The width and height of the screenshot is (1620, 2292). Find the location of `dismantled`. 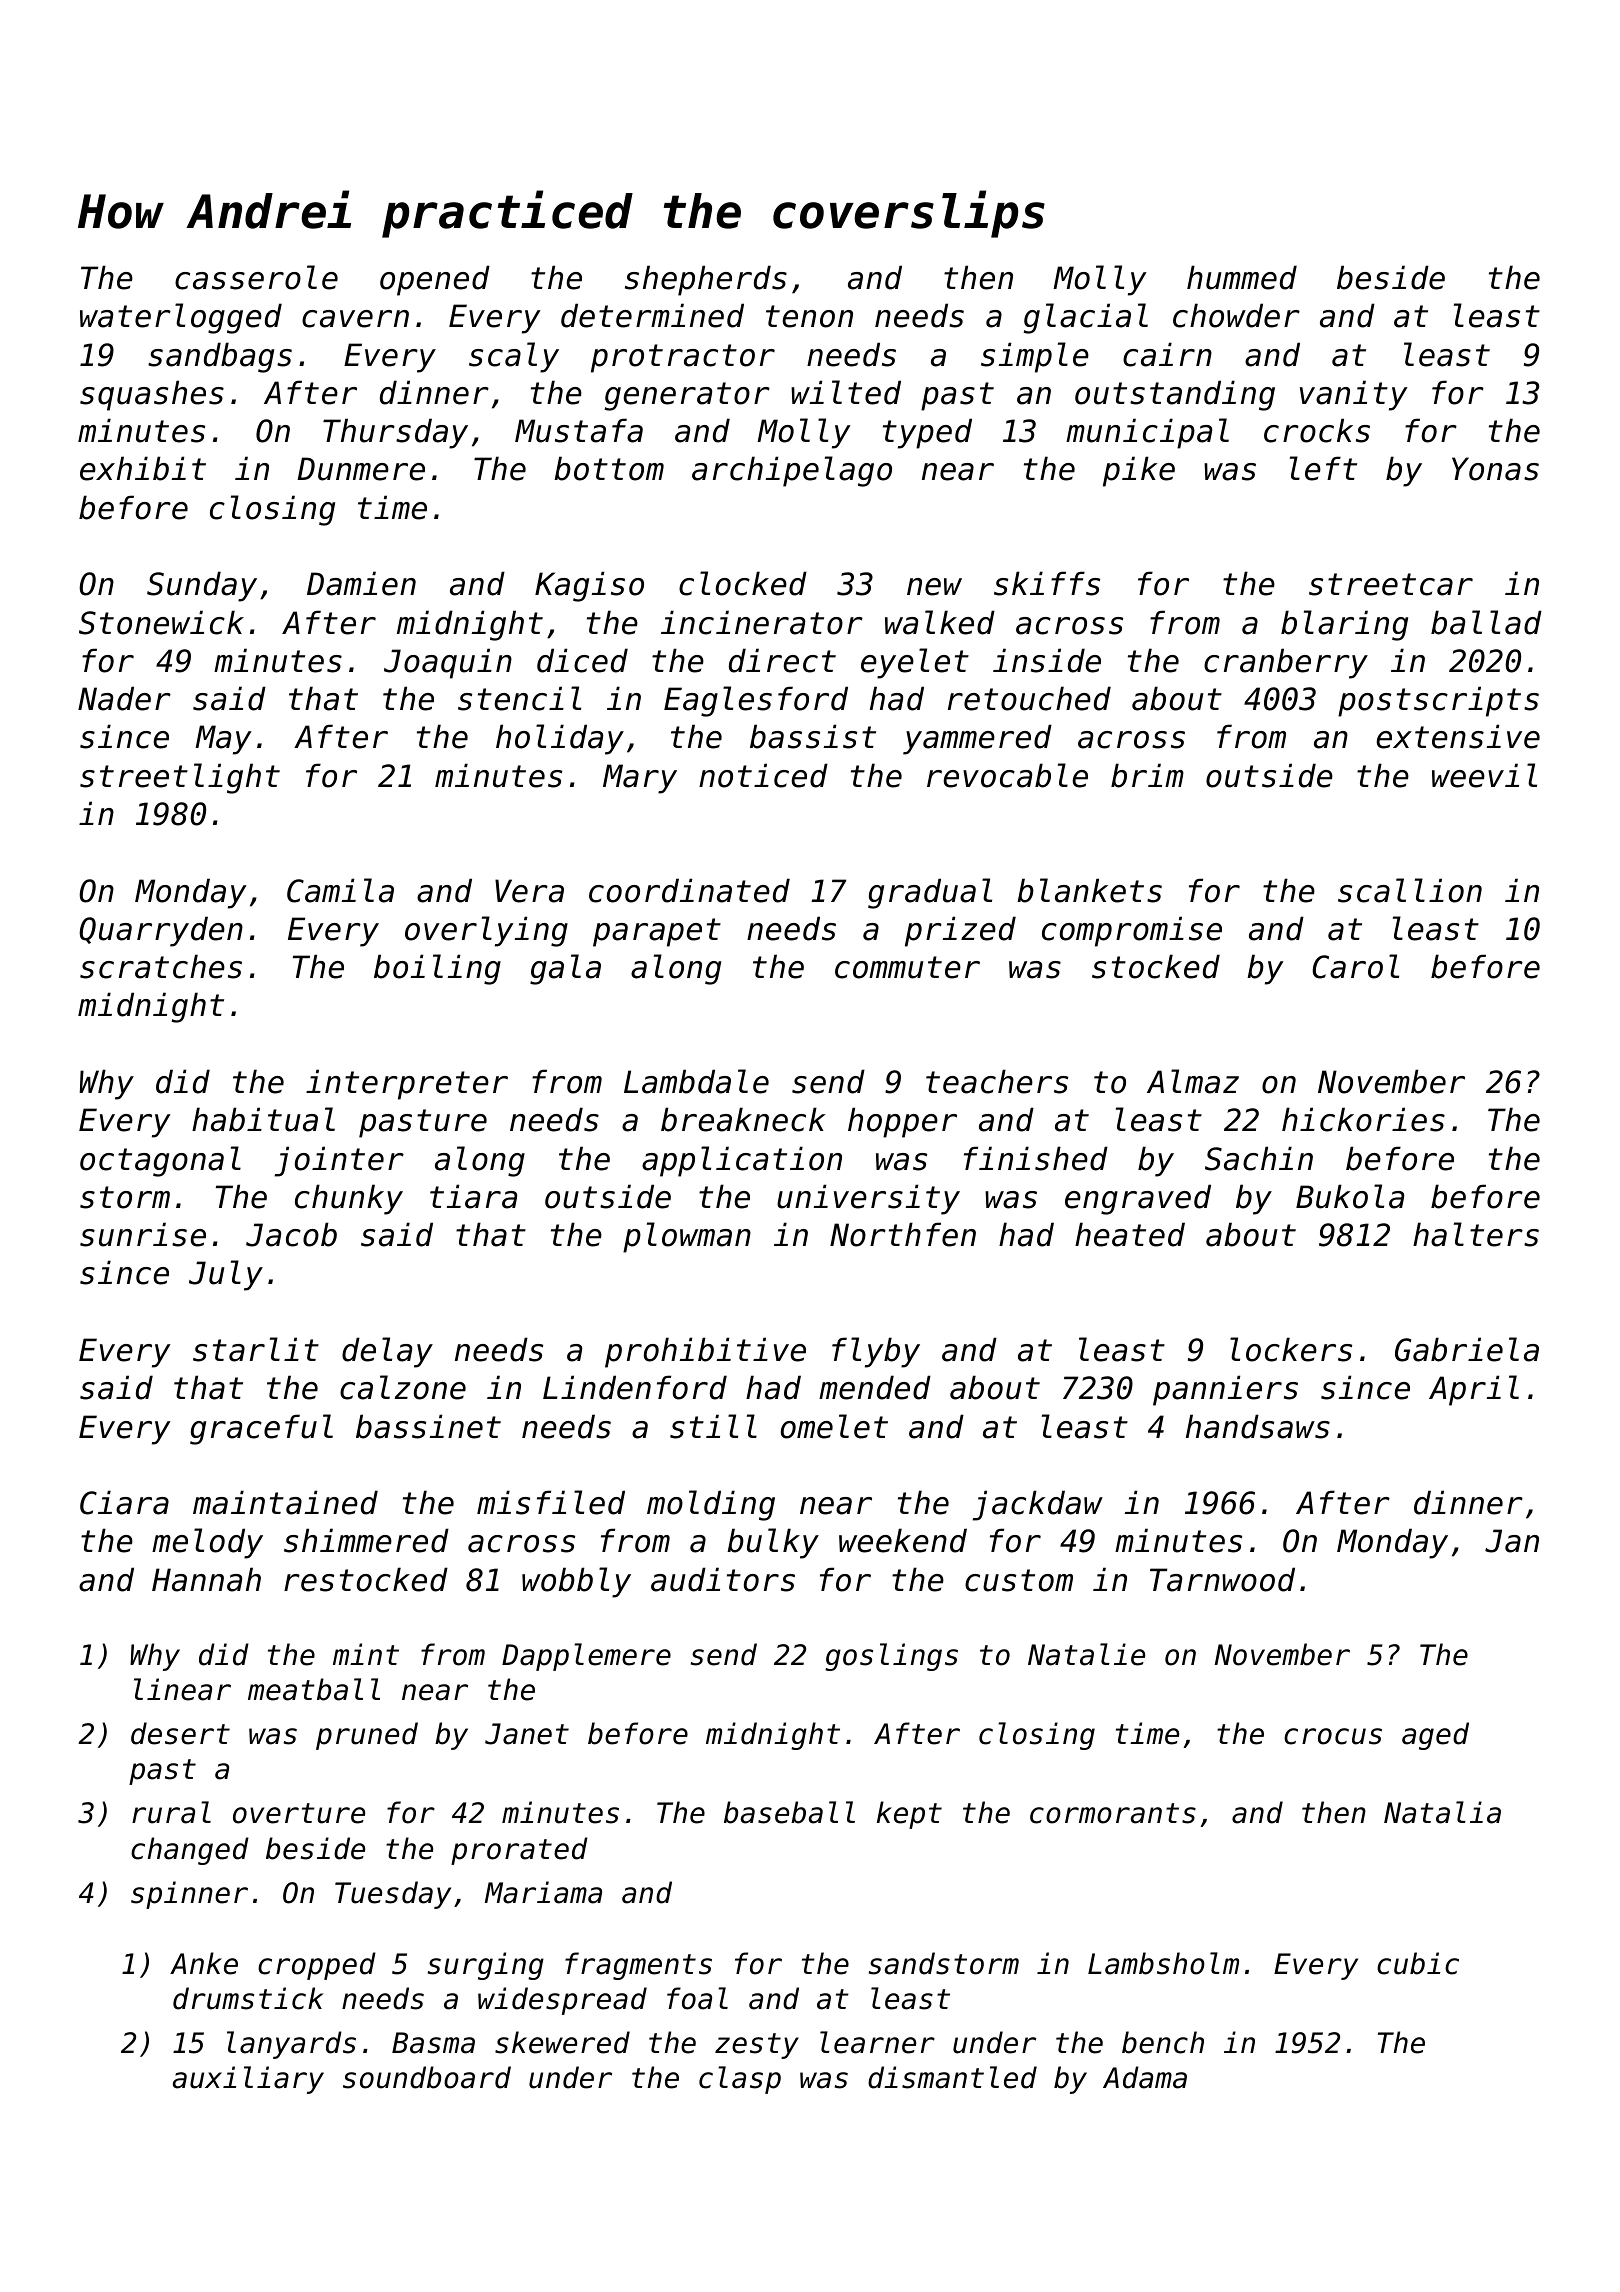

dismantled is located at coordinates (952, 2077).
